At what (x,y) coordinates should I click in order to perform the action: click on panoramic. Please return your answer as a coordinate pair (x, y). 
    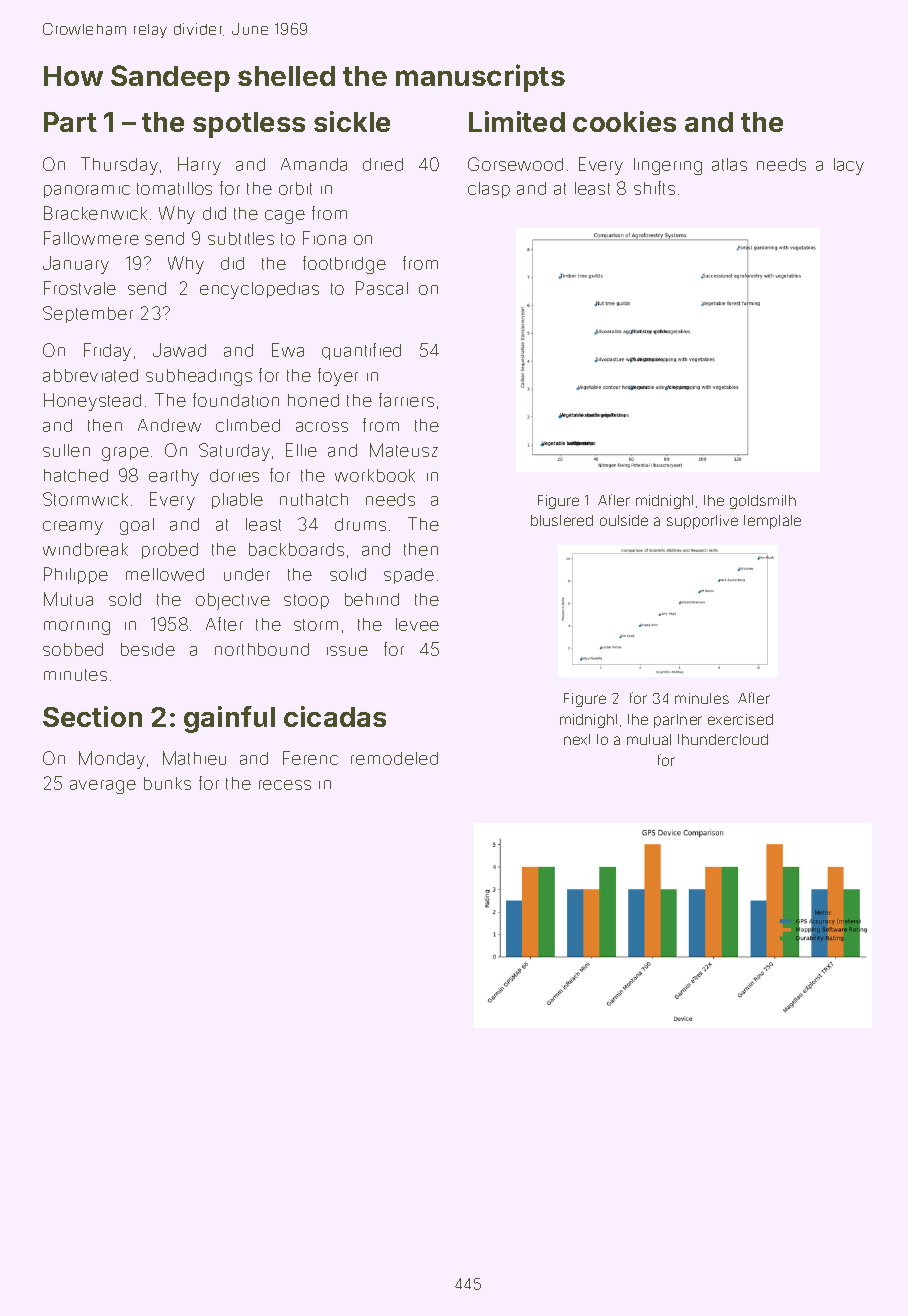
    Looking at the image, I should click on (87, 191).
